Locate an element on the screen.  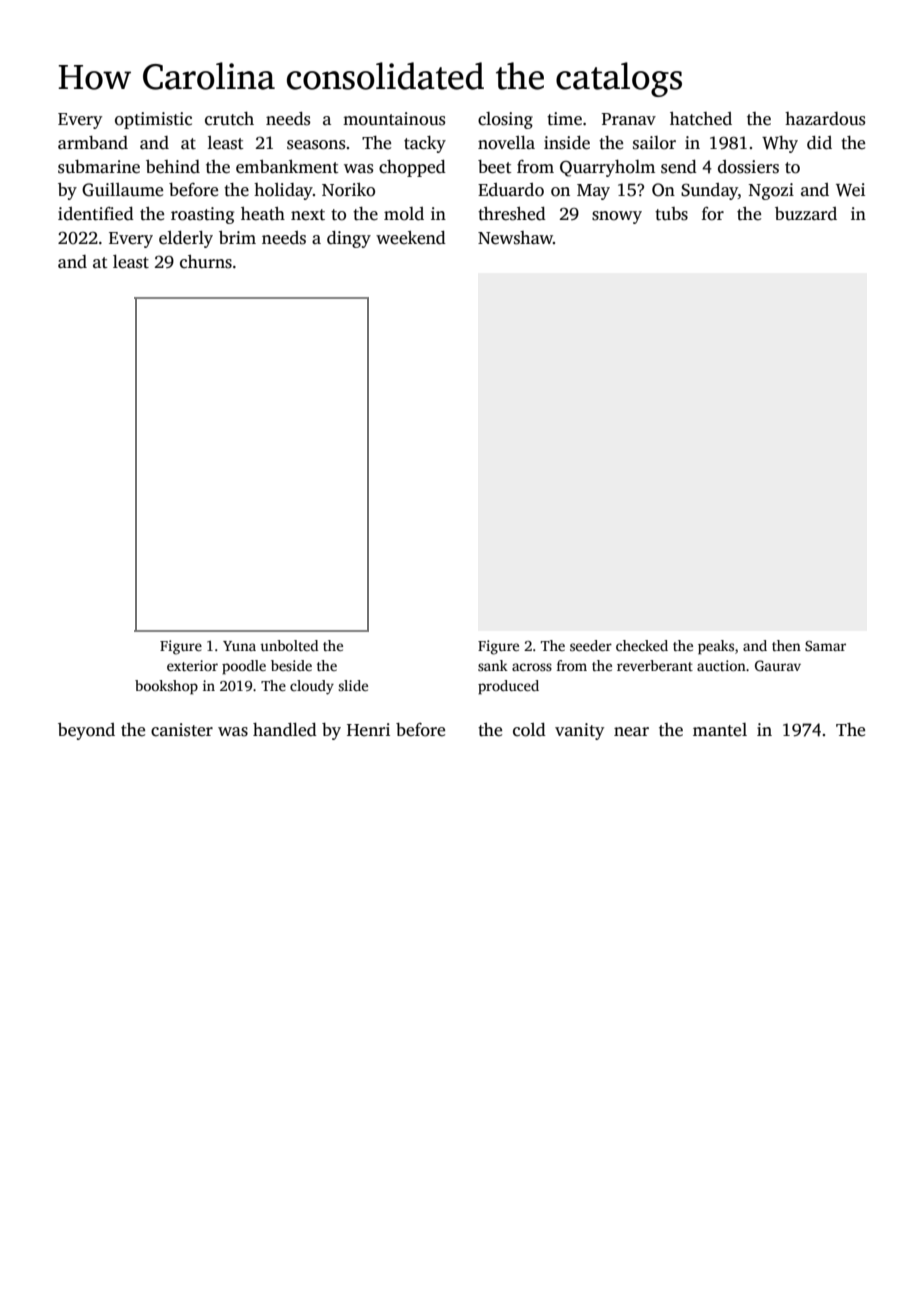
seeder is located at coordinates (591, 645).
